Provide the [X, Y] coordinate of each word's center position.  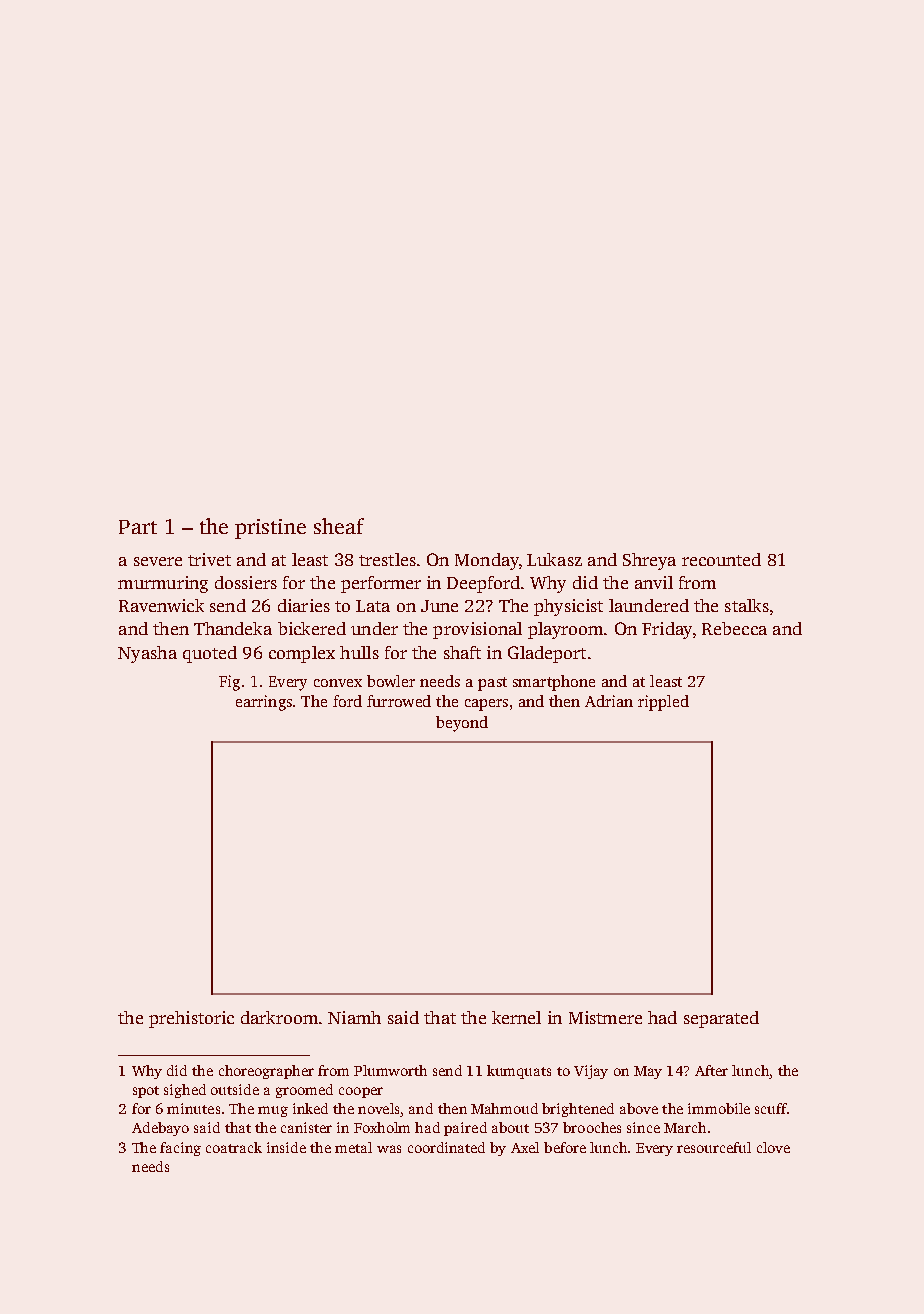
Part [138, 527]
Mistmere [605, 1017]
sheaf [339, 526]
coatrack [234, 1147]
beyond [462, 724]
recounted [721, 559]
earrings [264, 703]
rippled [663, 703]
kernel [516, 1017]
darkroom [279, 1017]
